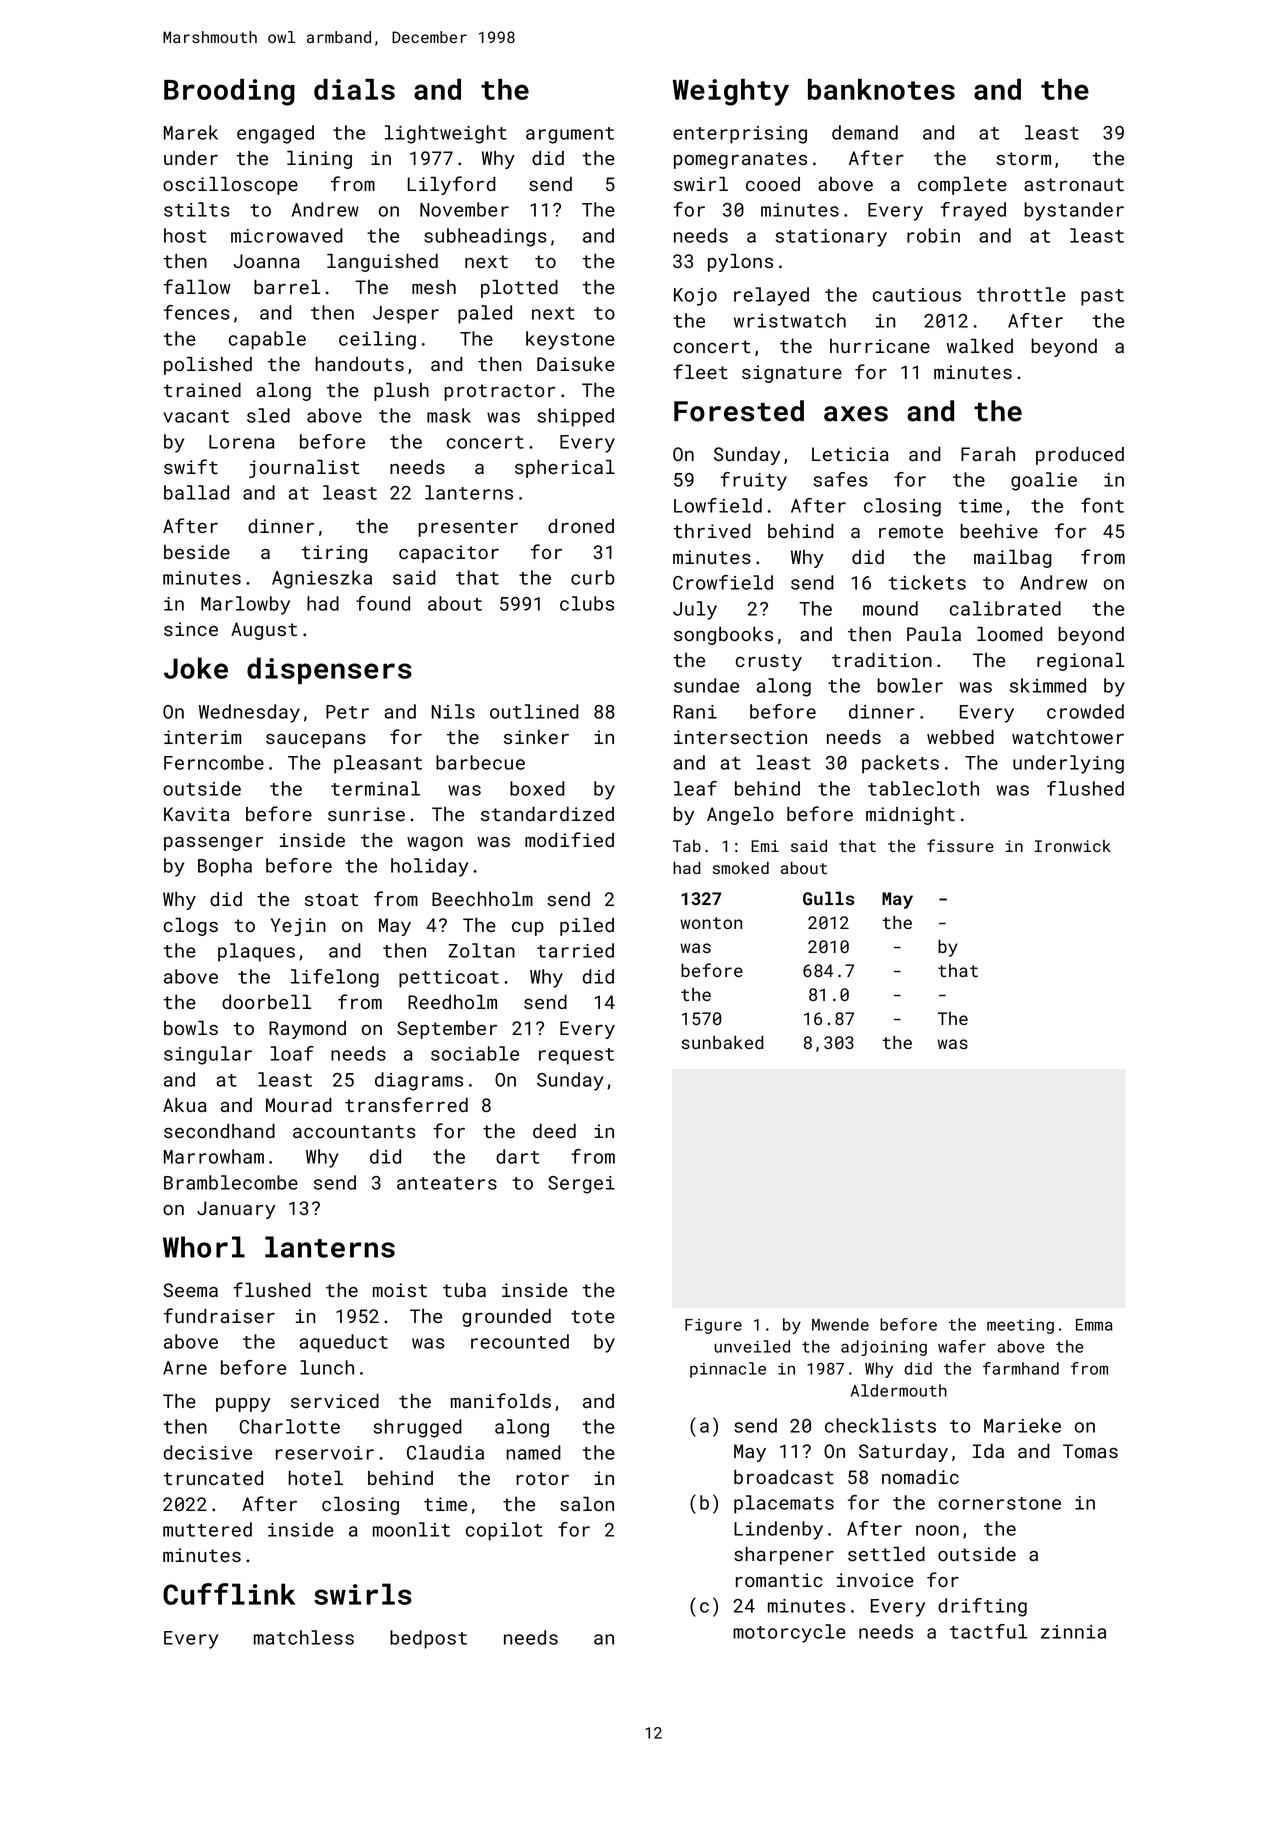  I want to click on Kavita, so click(196, 814).
